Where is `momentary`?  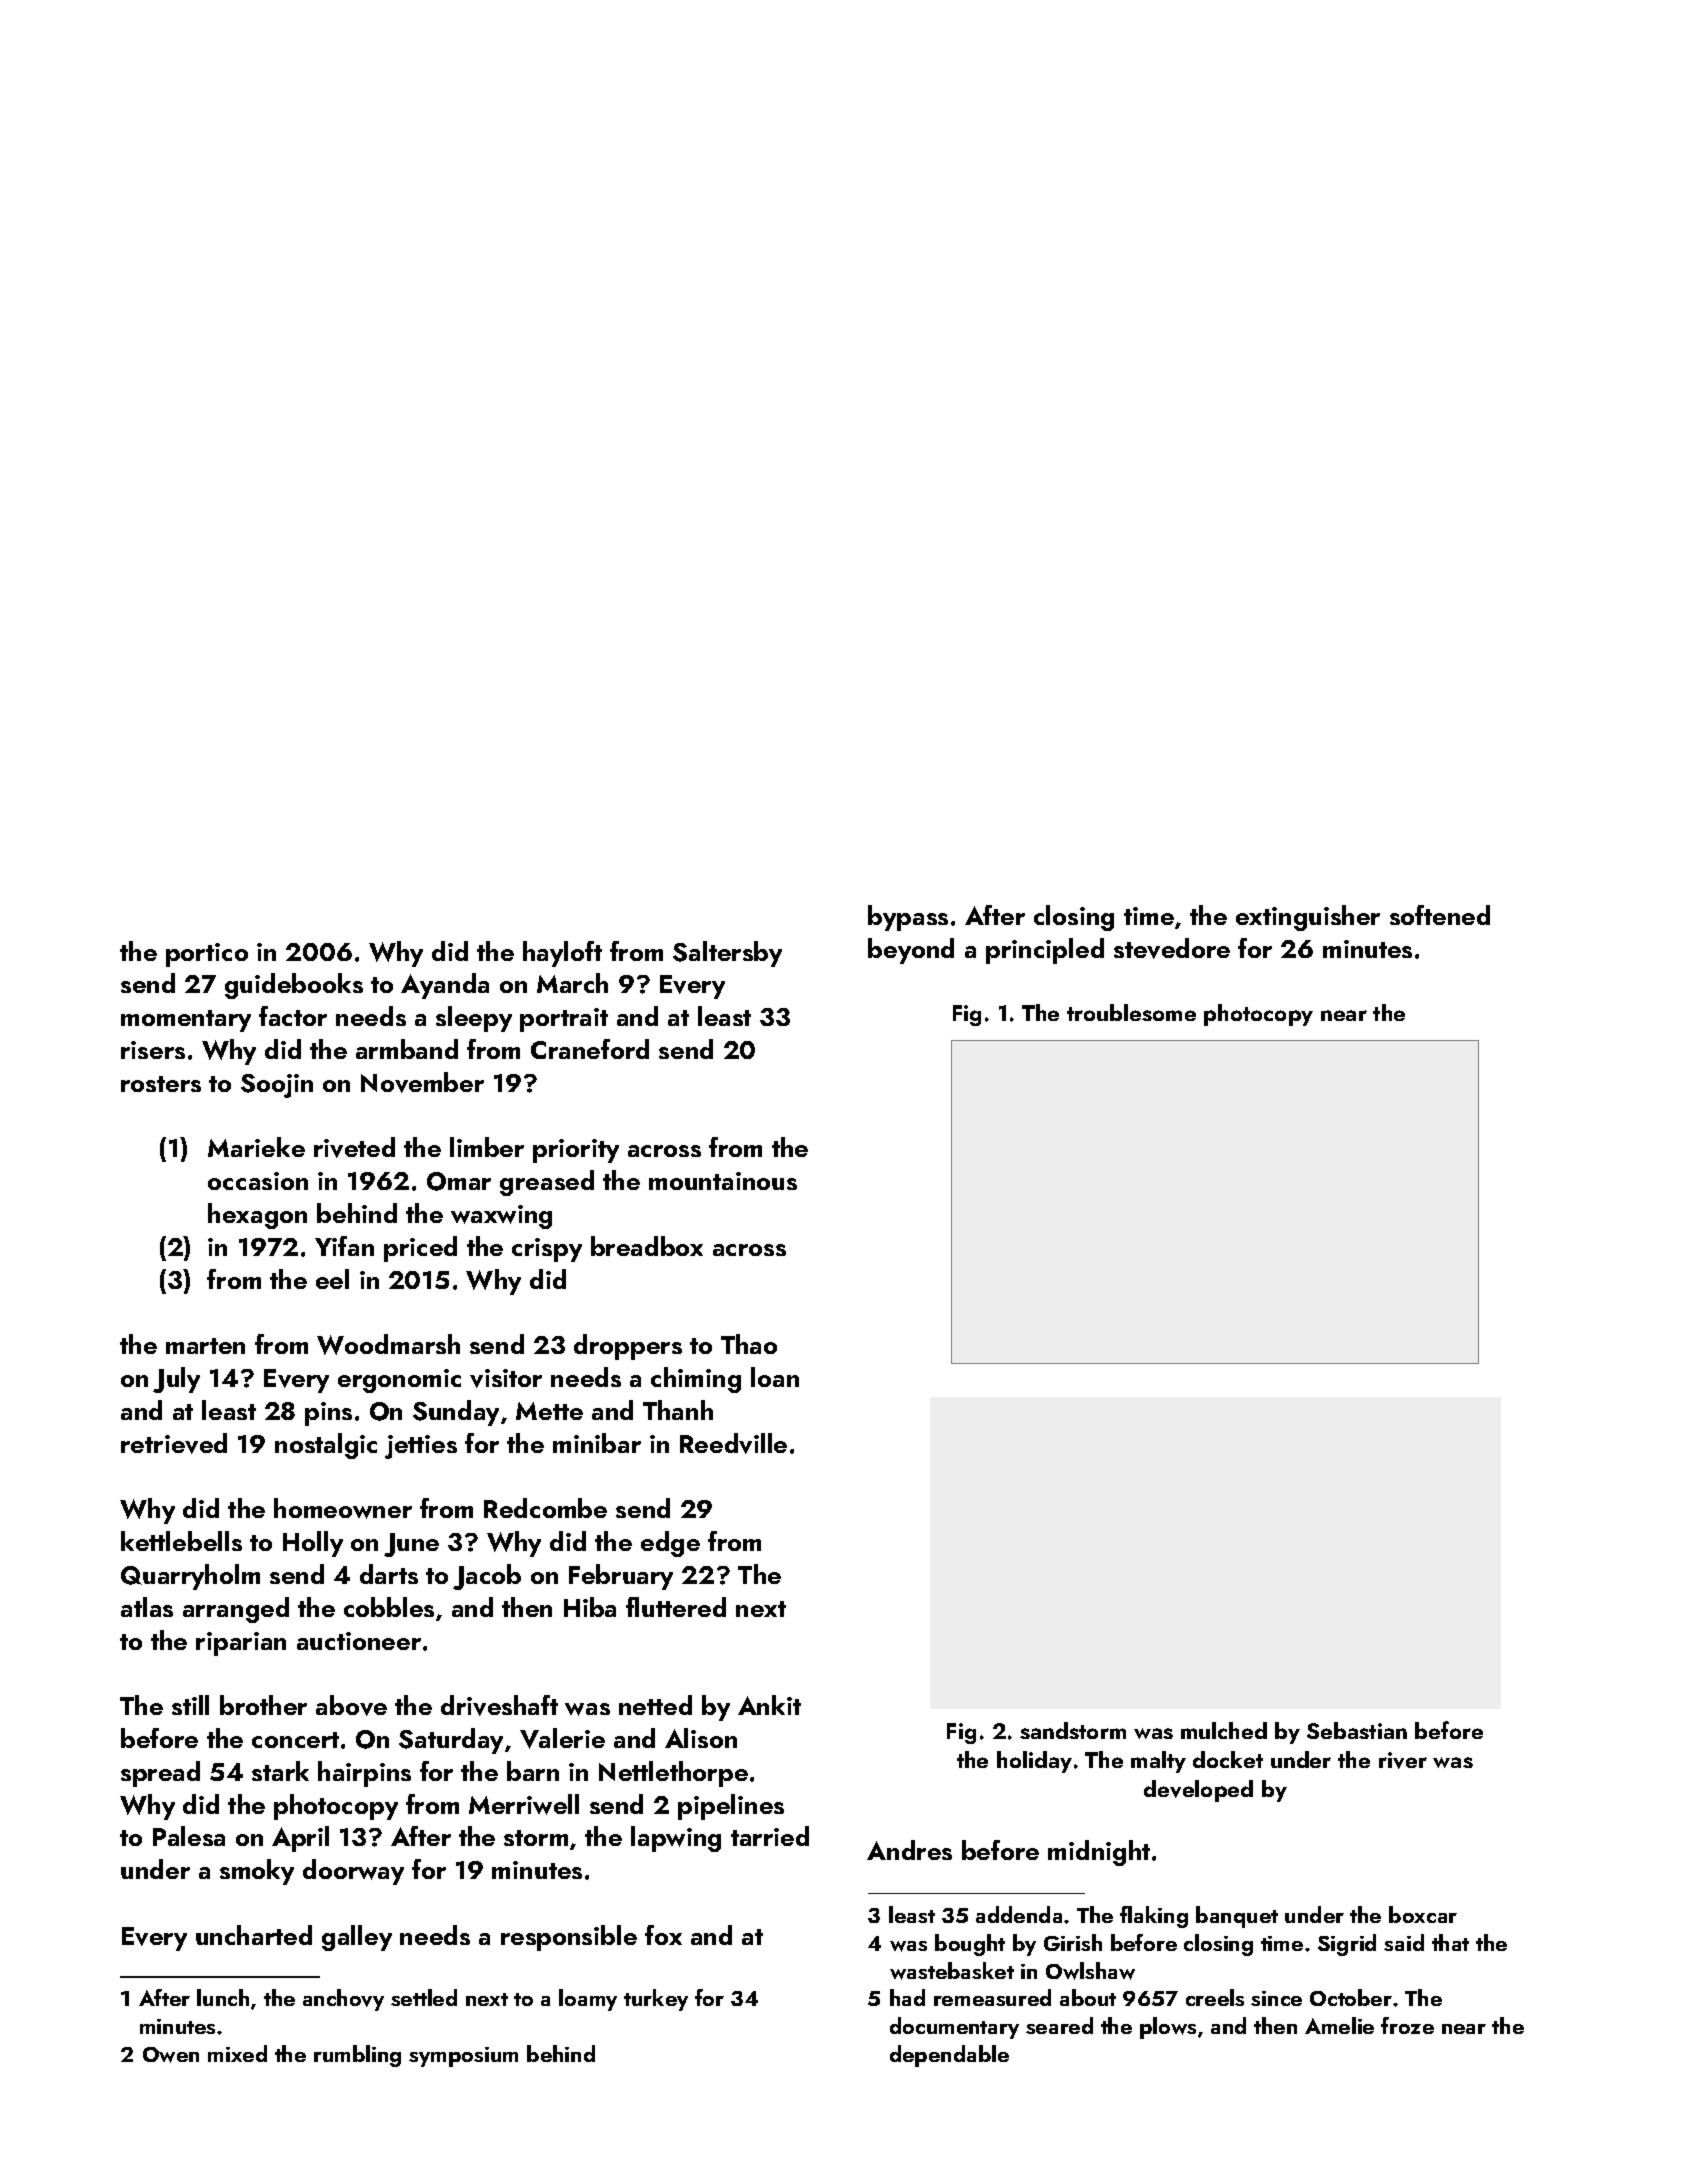
momentary is located at coordinates (186, 1021).
